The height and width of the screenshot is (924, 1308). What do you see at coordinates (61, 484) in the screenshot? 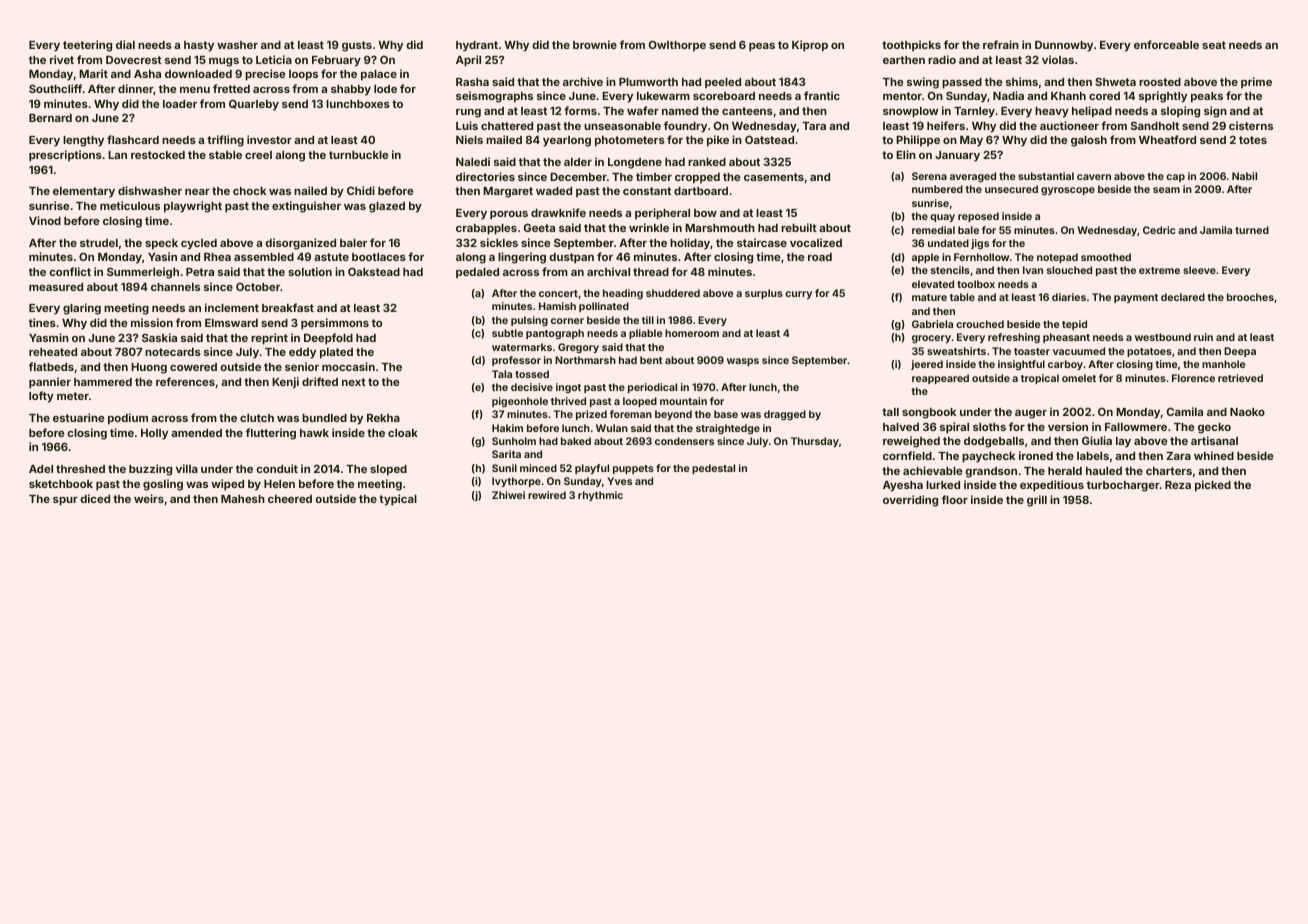
I see `sketchbook` at bounding box center [61, 484].
